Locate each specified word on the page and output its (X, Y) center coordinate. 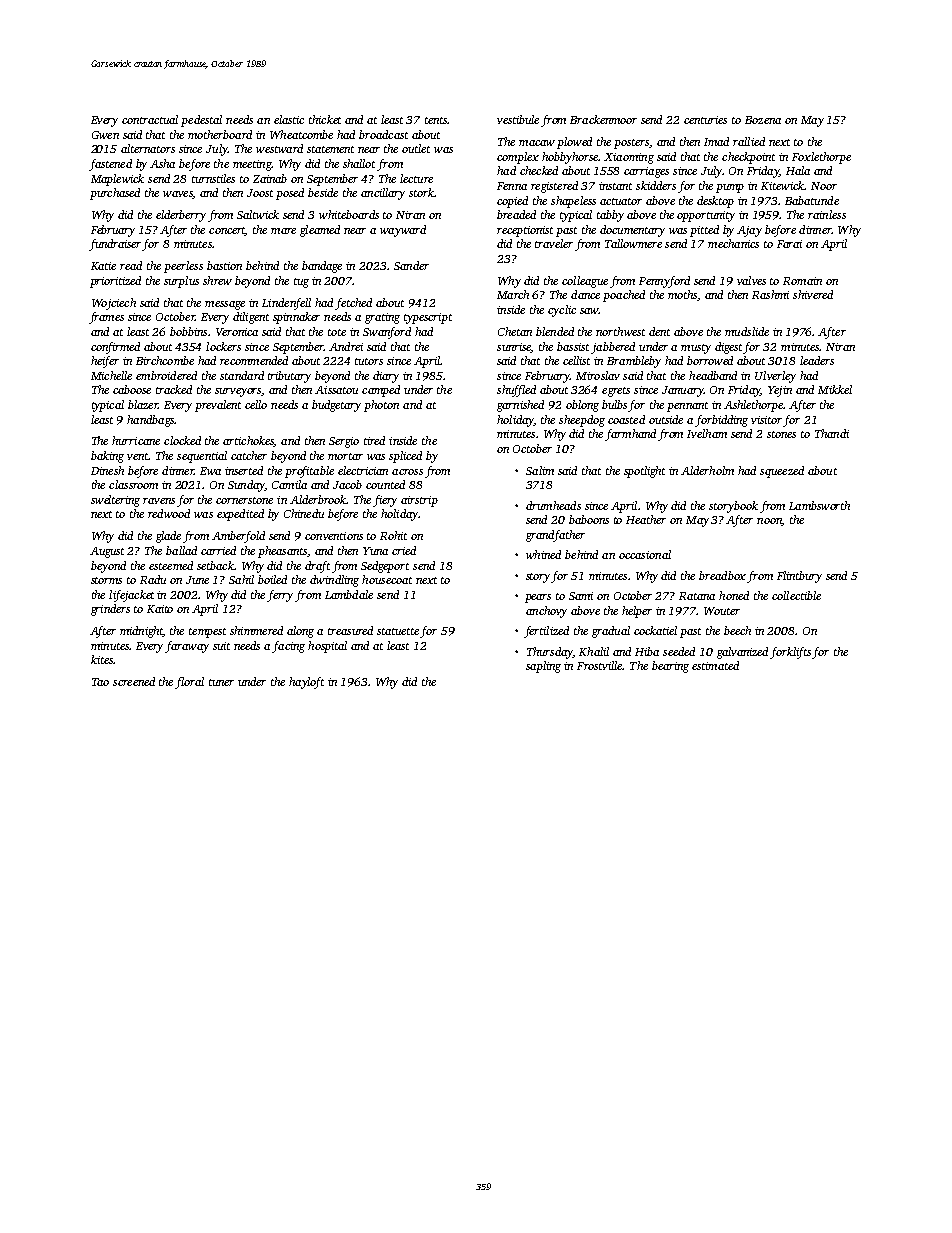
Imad (716, 141)
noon (769, 522)
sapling (543, 667)
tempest (207, 633)
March (513, 294)
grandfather (555, 536)
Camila (289, 484)
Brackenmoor (603, 119)
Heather (646, 519)
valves (751, 280)
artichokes (248, 441)
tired (374, 440)
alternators (148, 148)
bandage (322, 267)
